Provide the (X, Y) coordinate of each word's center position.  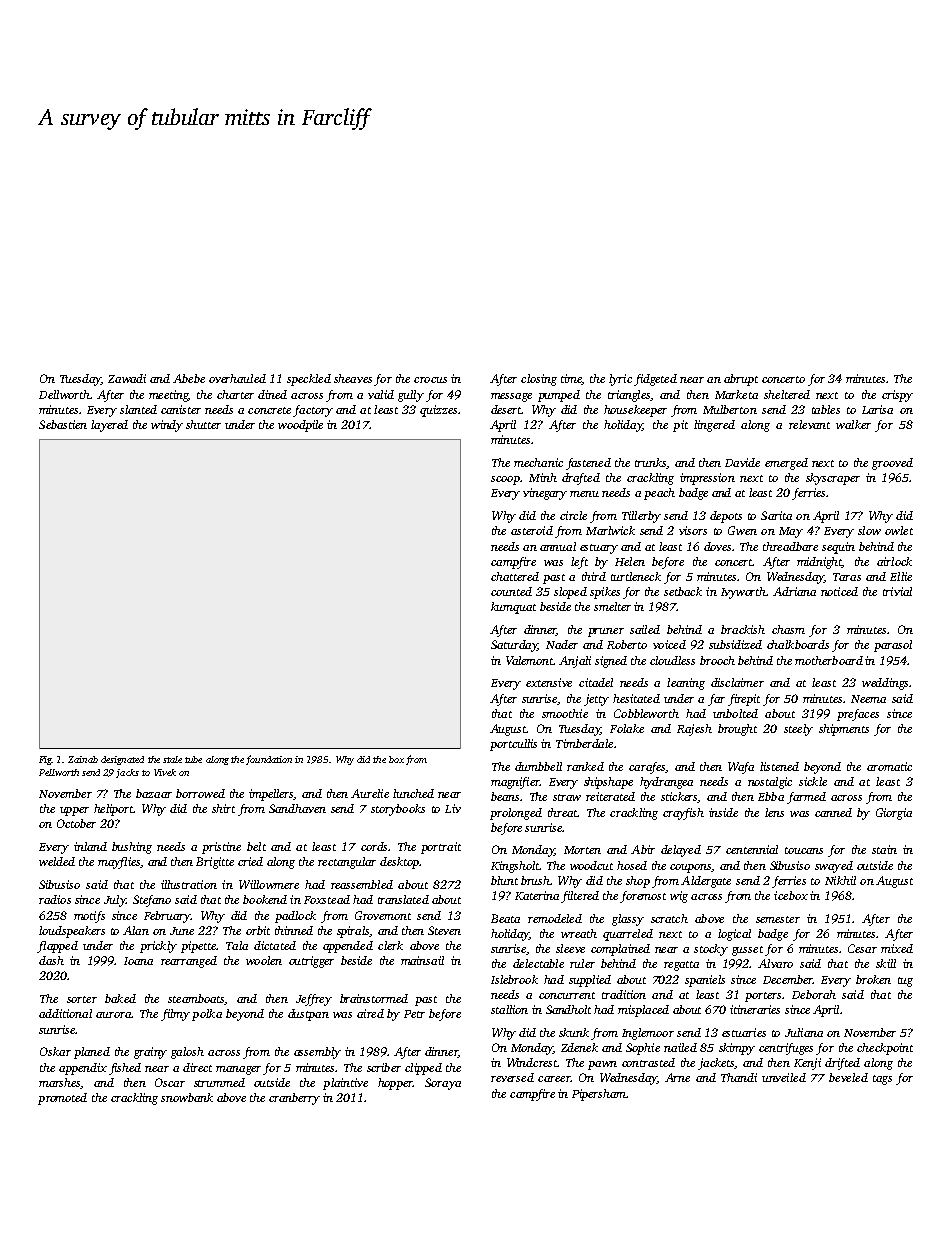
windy (167, 426)
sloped (570, 593)
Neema (868, 699)
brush (535, 880)
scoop (505, 480)
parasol (893, 646)
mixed (897, 948)
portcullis (513, 745)
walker (853, 424)
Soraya (443, 1084)
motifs (89, 917)
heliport (113, 810)
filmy (175, 1015)
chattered (515, 576)
